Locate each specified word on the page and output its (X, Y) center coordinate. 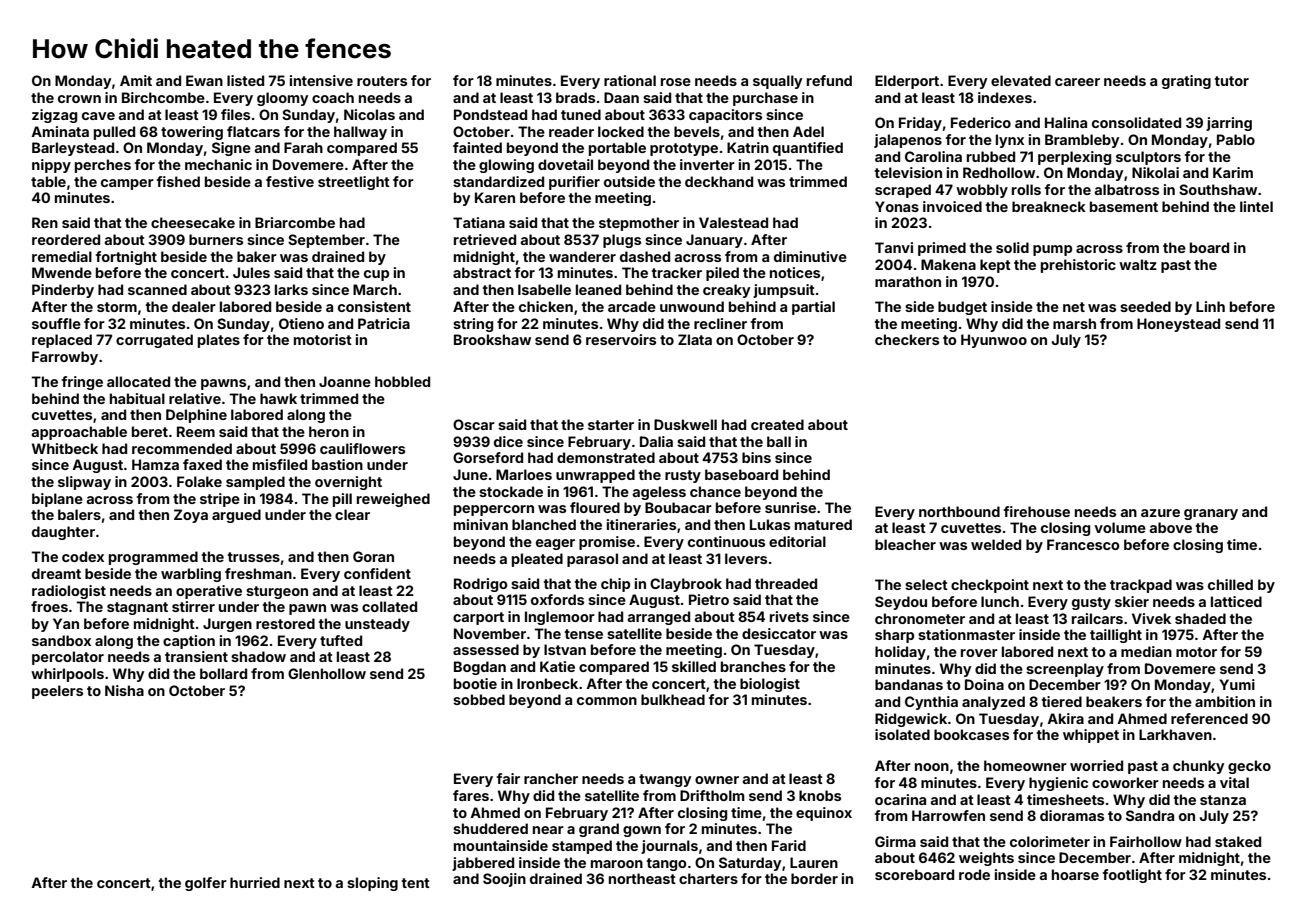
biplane (57, 500)
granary (1211, 514)
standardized (498, 181)
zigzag (54, 116)
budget (962, 308)
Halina (1066, 122)
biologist (770, 685)
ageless (659, 493)
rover (979, 653)
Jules (251, 272)
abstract (482, 272)
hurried (255, 882)
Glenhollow (327, 673)
